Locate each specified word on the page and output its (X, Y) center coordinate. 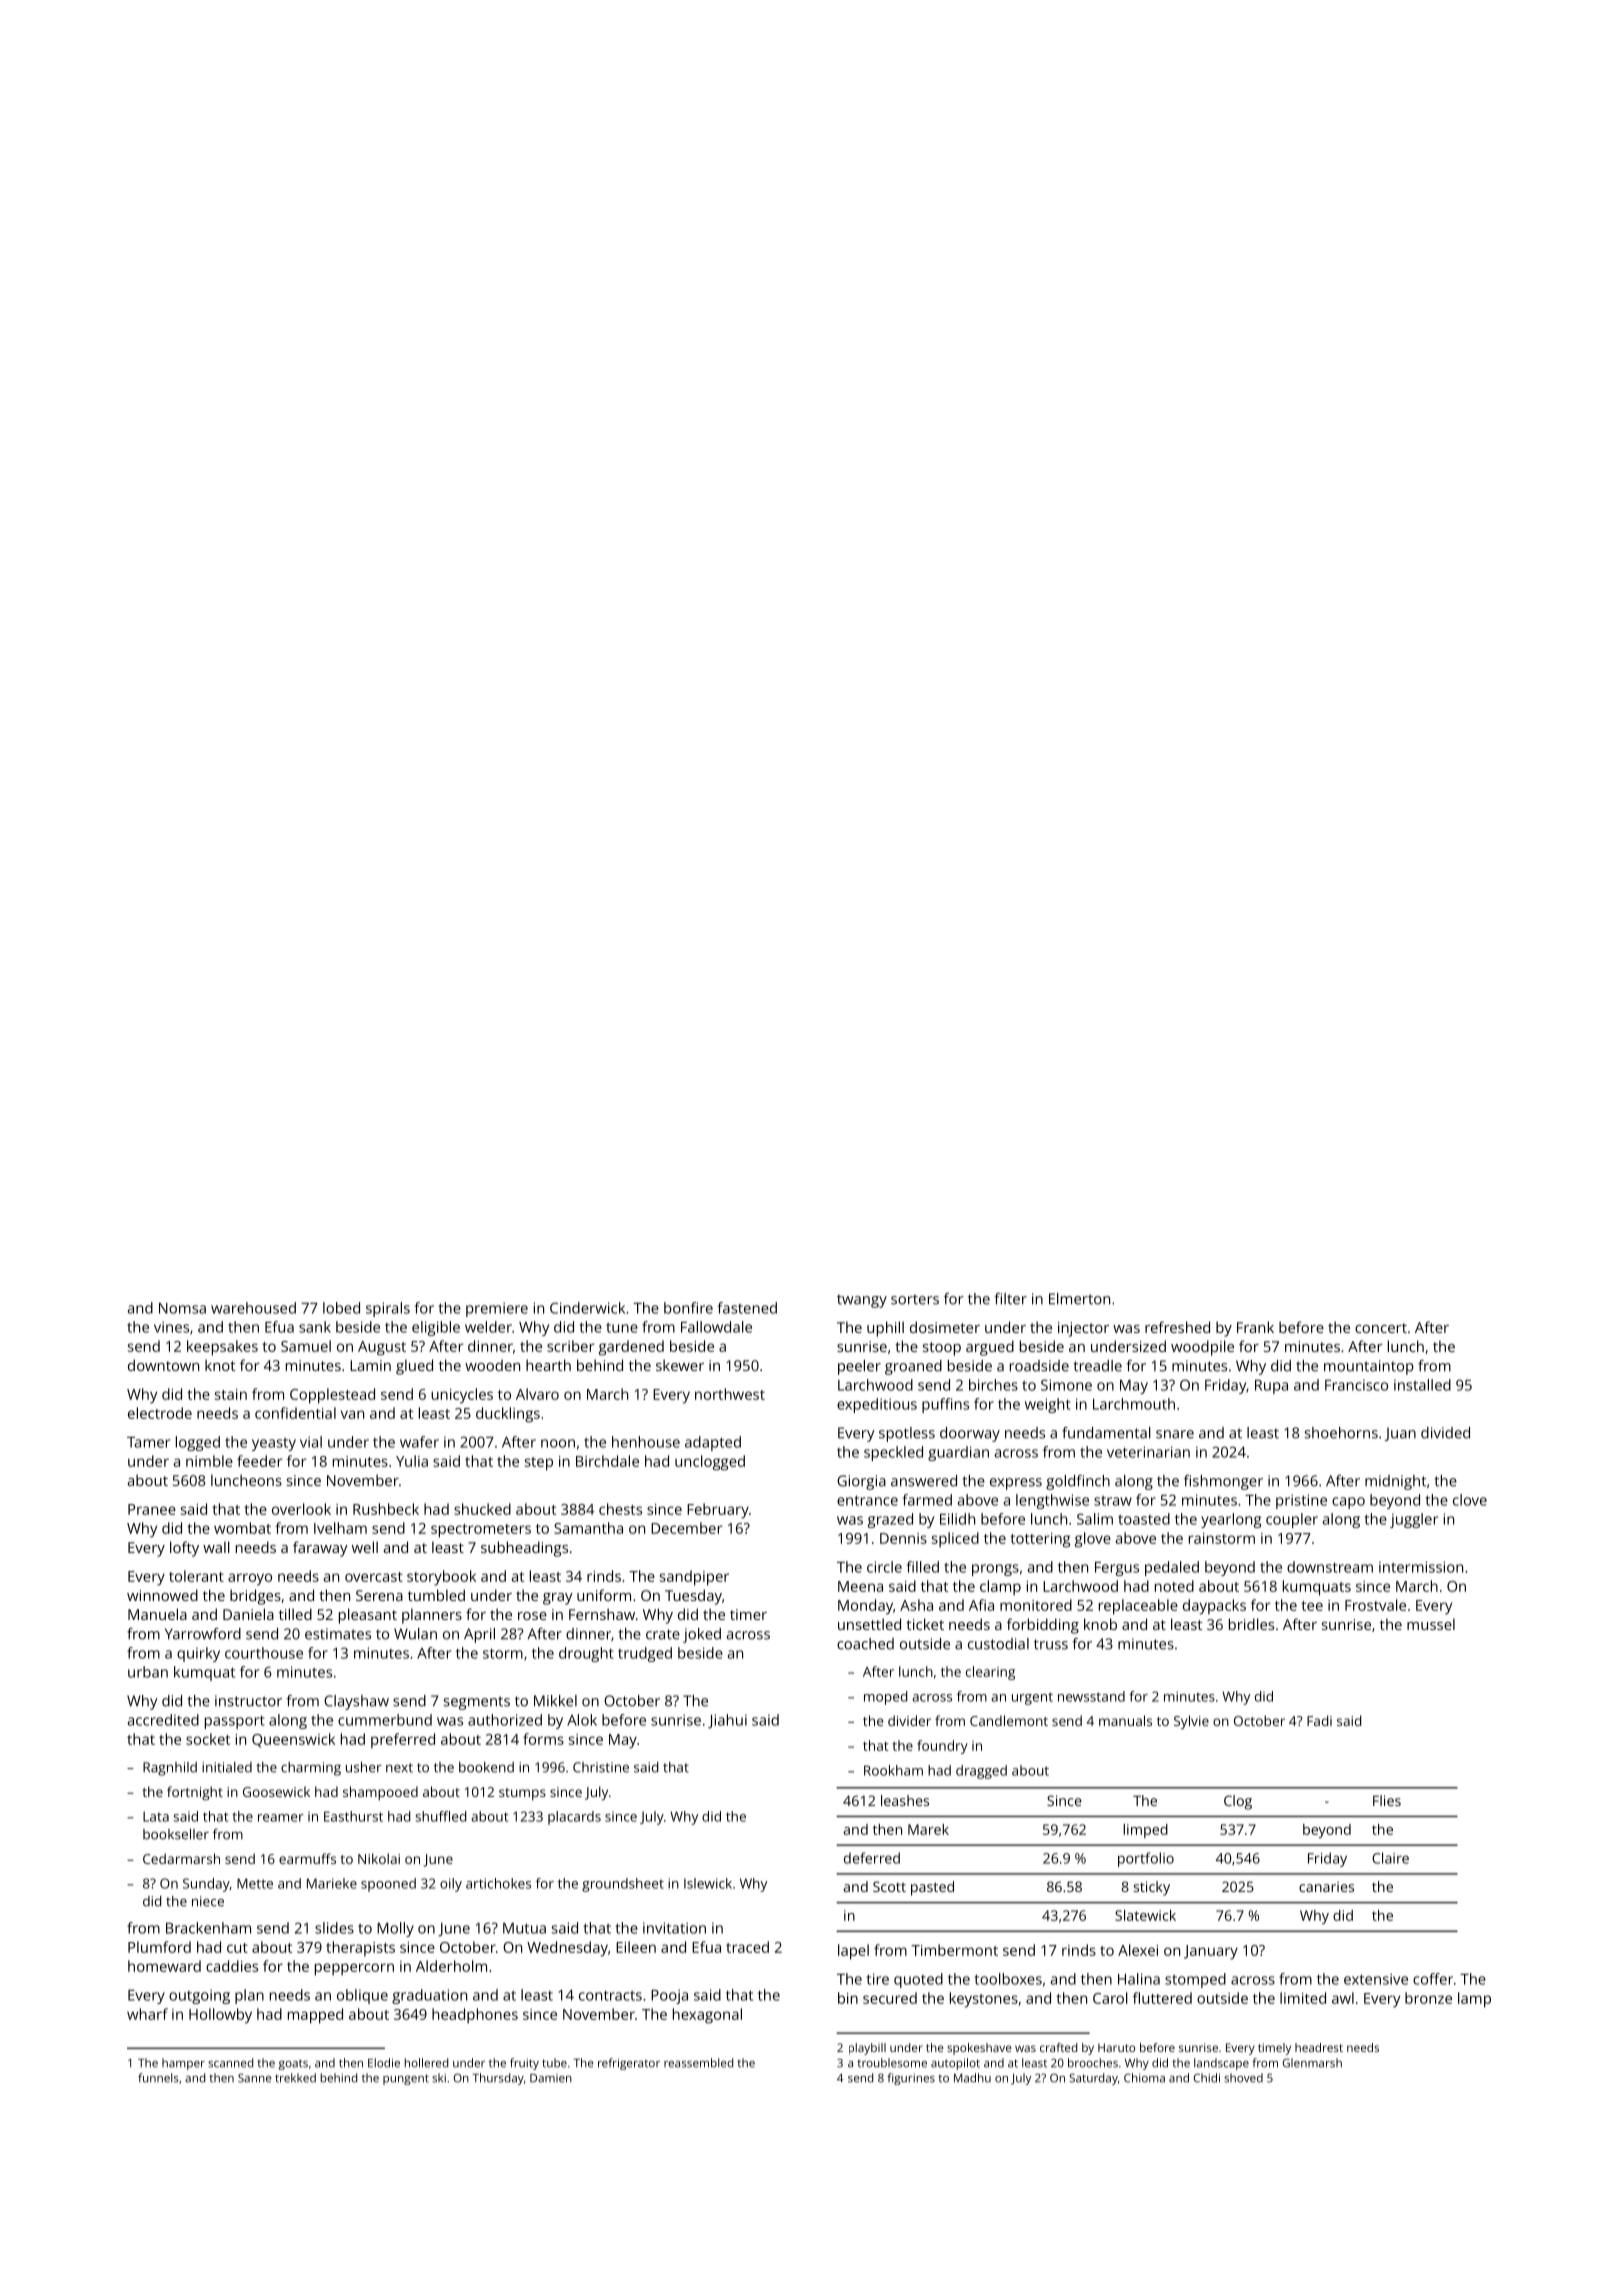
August (382, 1348)
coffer (1433, 1979)
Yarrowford (203, 1634)
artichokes (498, 1883)
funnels (158, 2078)
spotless (907, 1434)
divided (1445, 1433)
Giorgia (861, 1482)
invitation (674, 1928)
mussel (1431, 1624)
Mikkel (555, 1701)
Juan (1400, 1434)
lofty (184, 1549)
